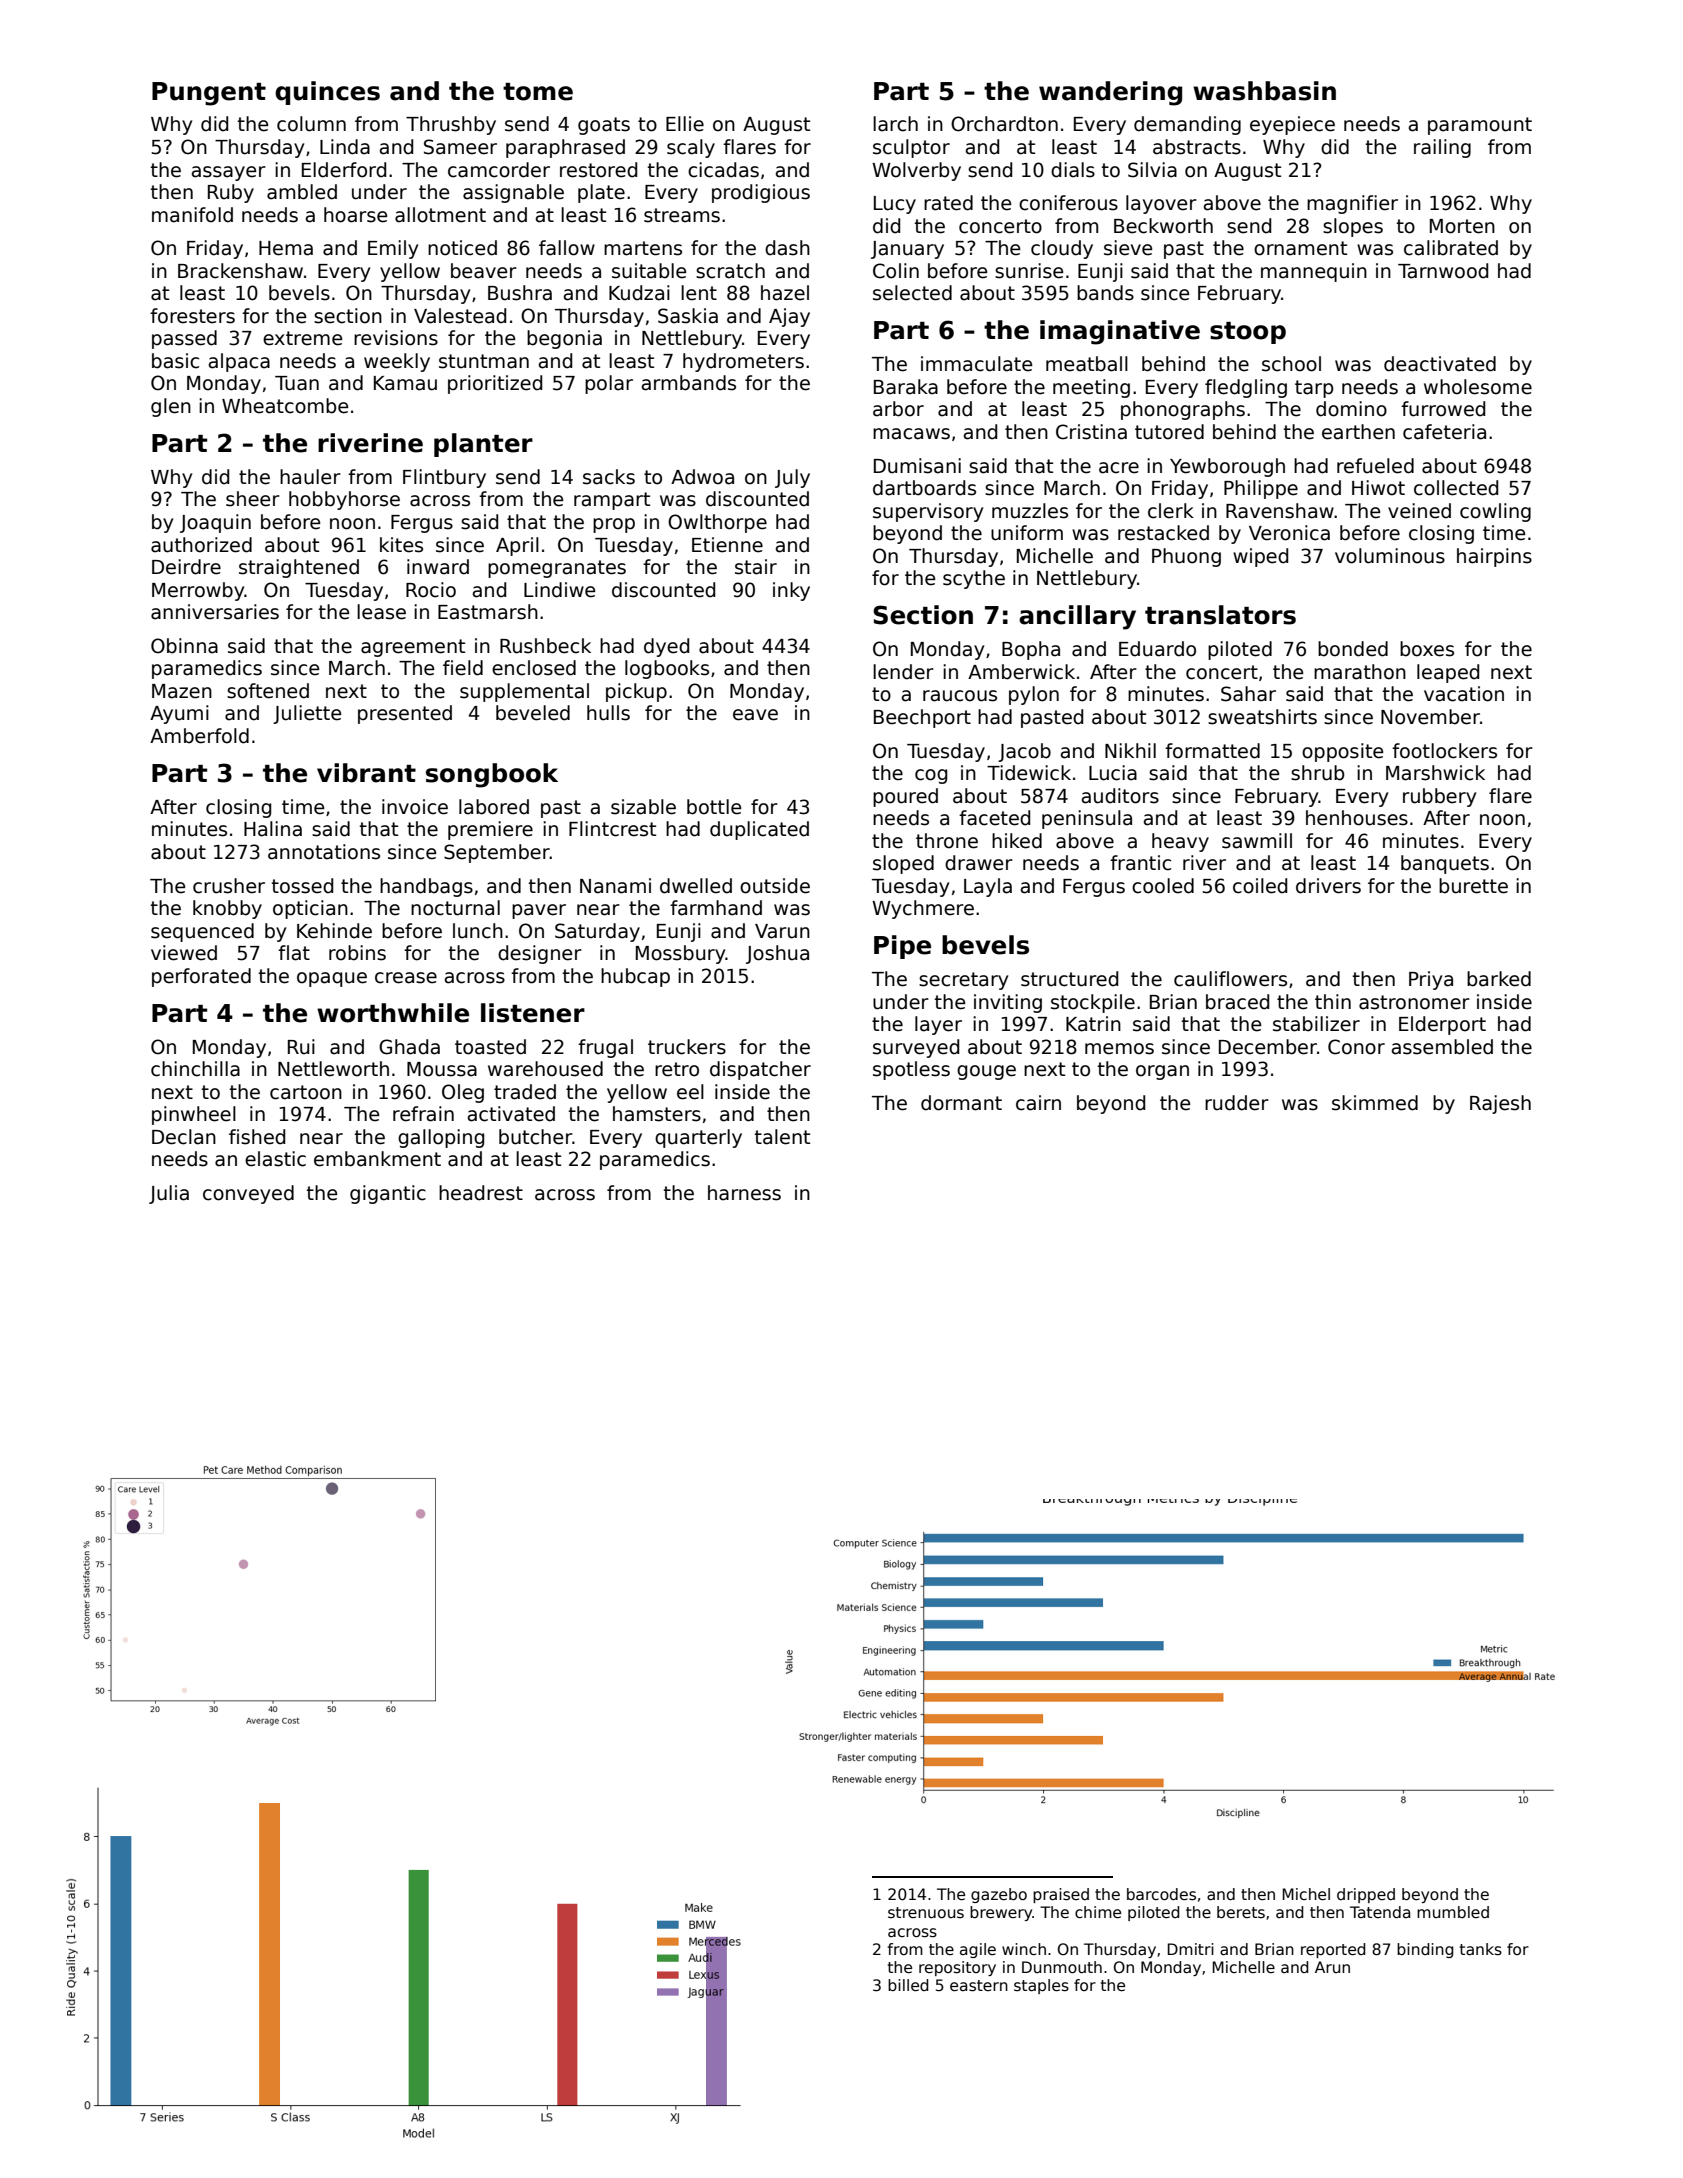 The width and height of the screenshot is (1683, 2178). What do you see at coordinates (1442, 1047) in the screenshot?
I see `assembled` at bounding box center [1442, 1047].
